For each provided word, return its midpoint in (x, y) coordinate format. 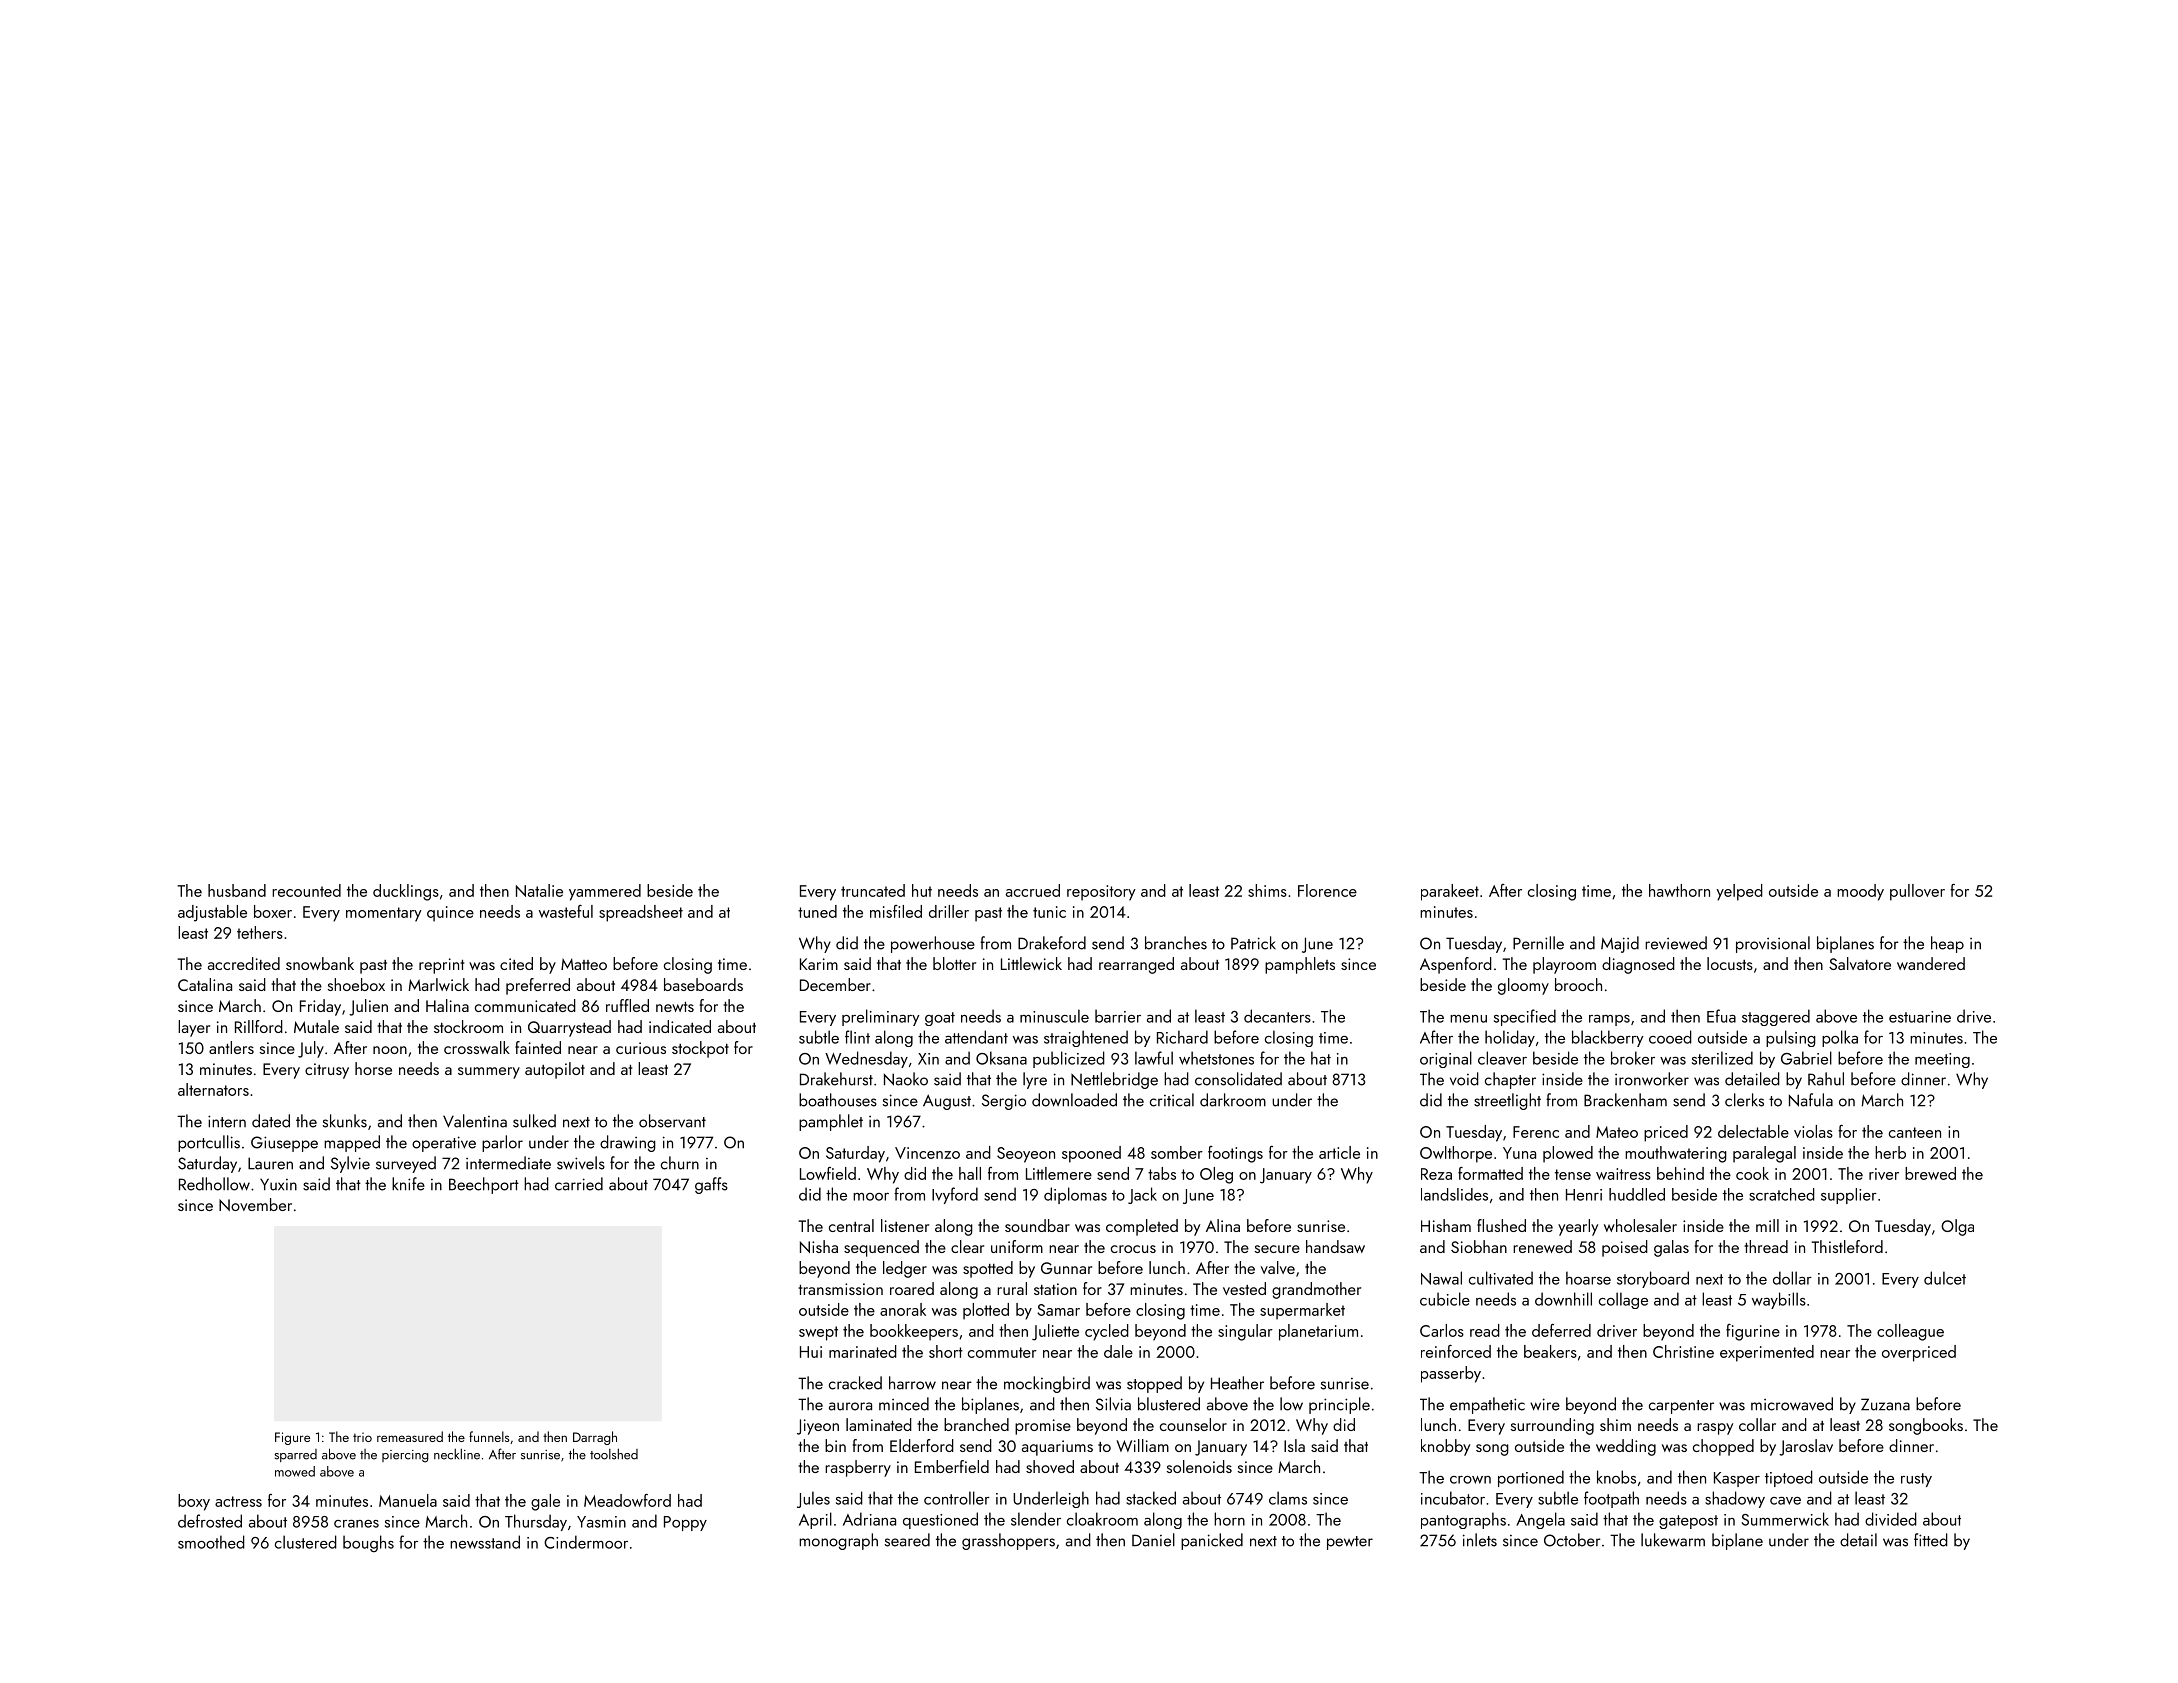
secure (1277, 1249)
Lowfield (828, 1173)
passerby (1451, 1374)
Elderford (922, 1445)
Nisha (819, 1246)
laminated (879, 1424)
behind (1680, 1173)
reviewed (1676, 943)
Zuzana (1885, 1404)
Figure (292, 1438)
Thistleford (1847, 1246)
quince (450, 914)
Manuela (408, 1500)
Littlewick (1031, 963)
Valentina (475, 1121)
